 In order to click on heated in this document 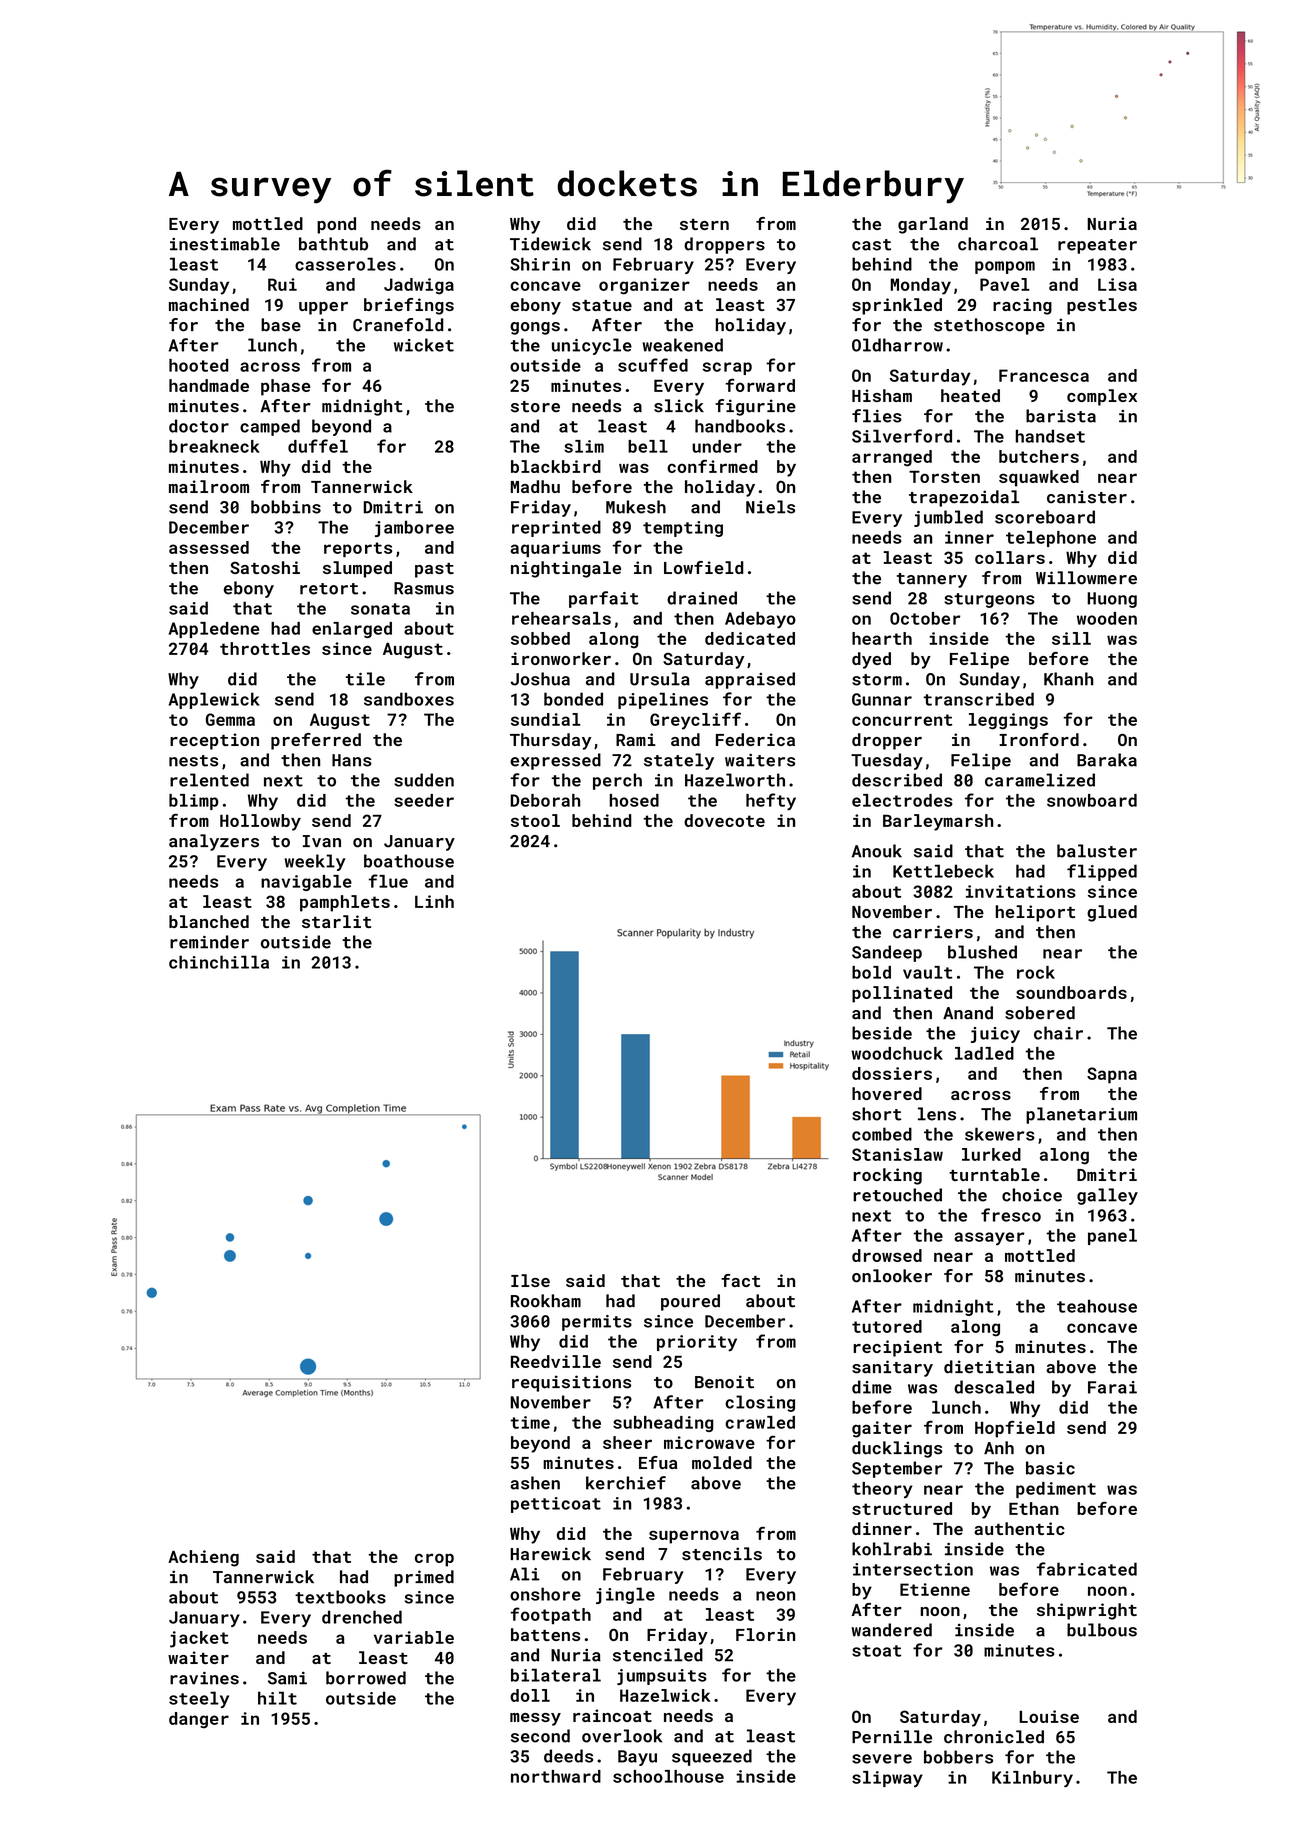, I will do `click(970, 395)`.
